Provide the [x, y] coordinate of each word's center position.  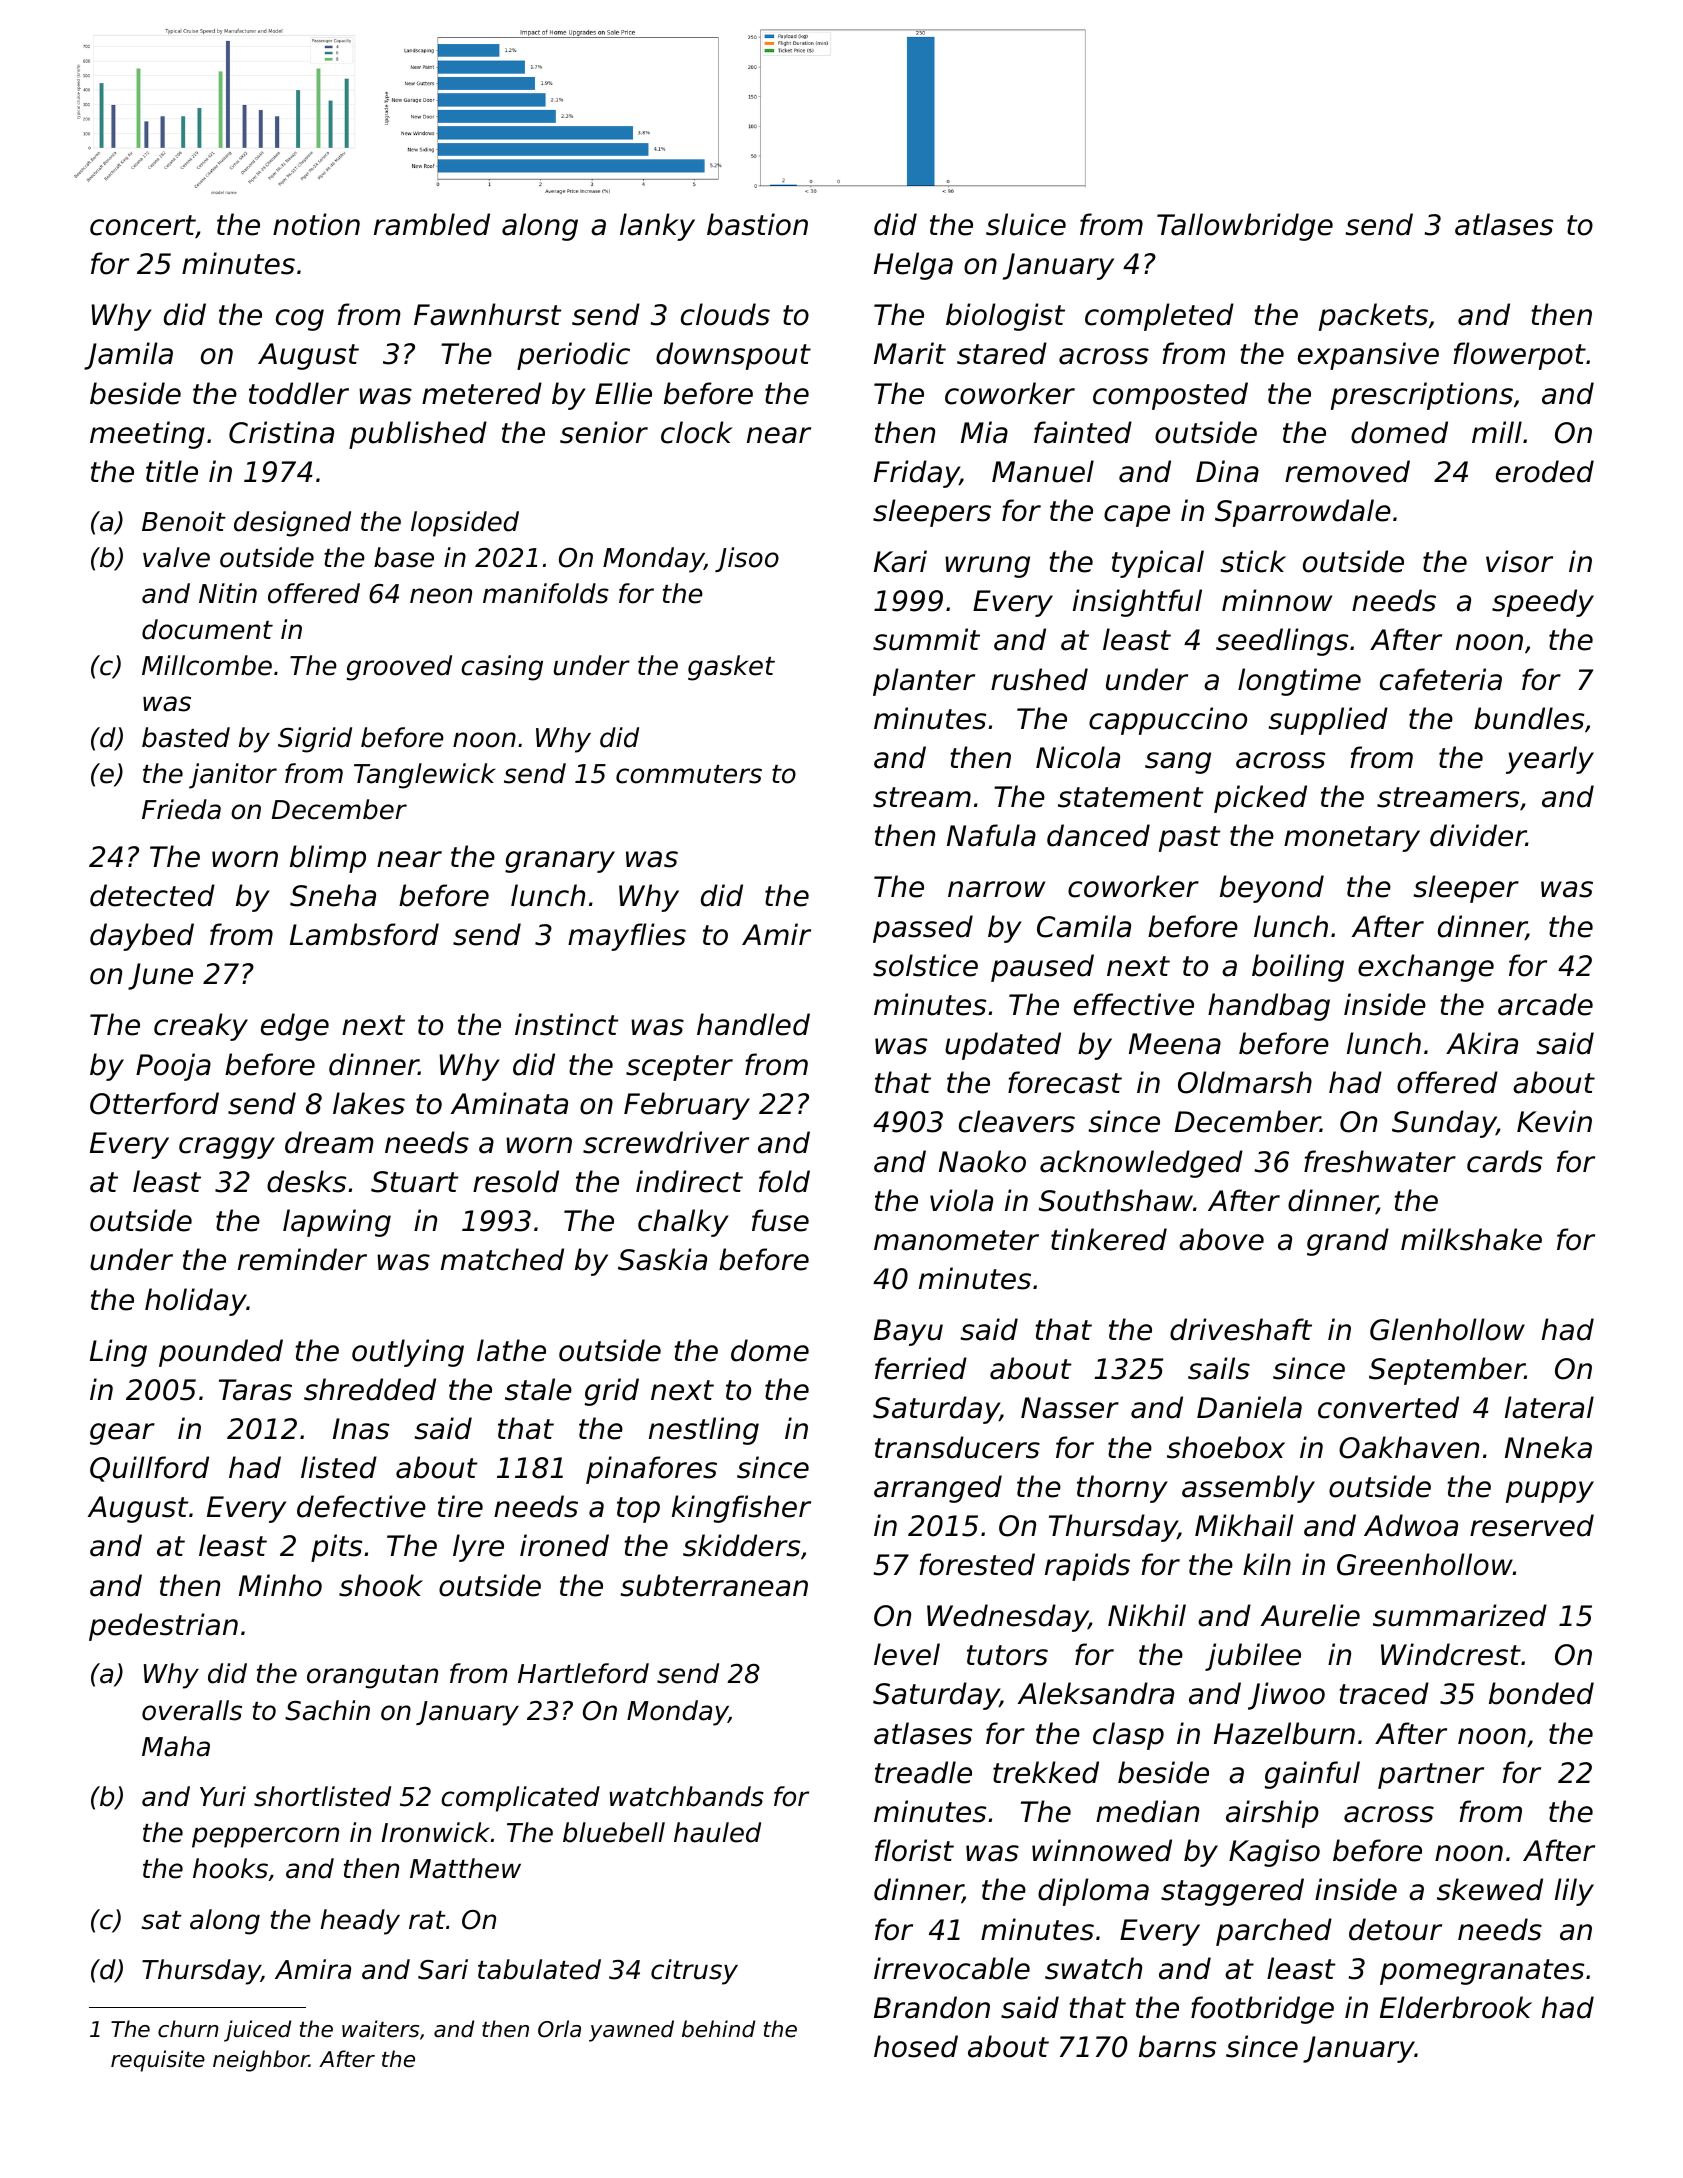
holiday [196, 1302]
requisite [158, 2061]
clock [697, 432]
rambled [432, 224]
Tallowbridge [1245, 227]
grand [1348, 1242]
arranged [938, 1489]
